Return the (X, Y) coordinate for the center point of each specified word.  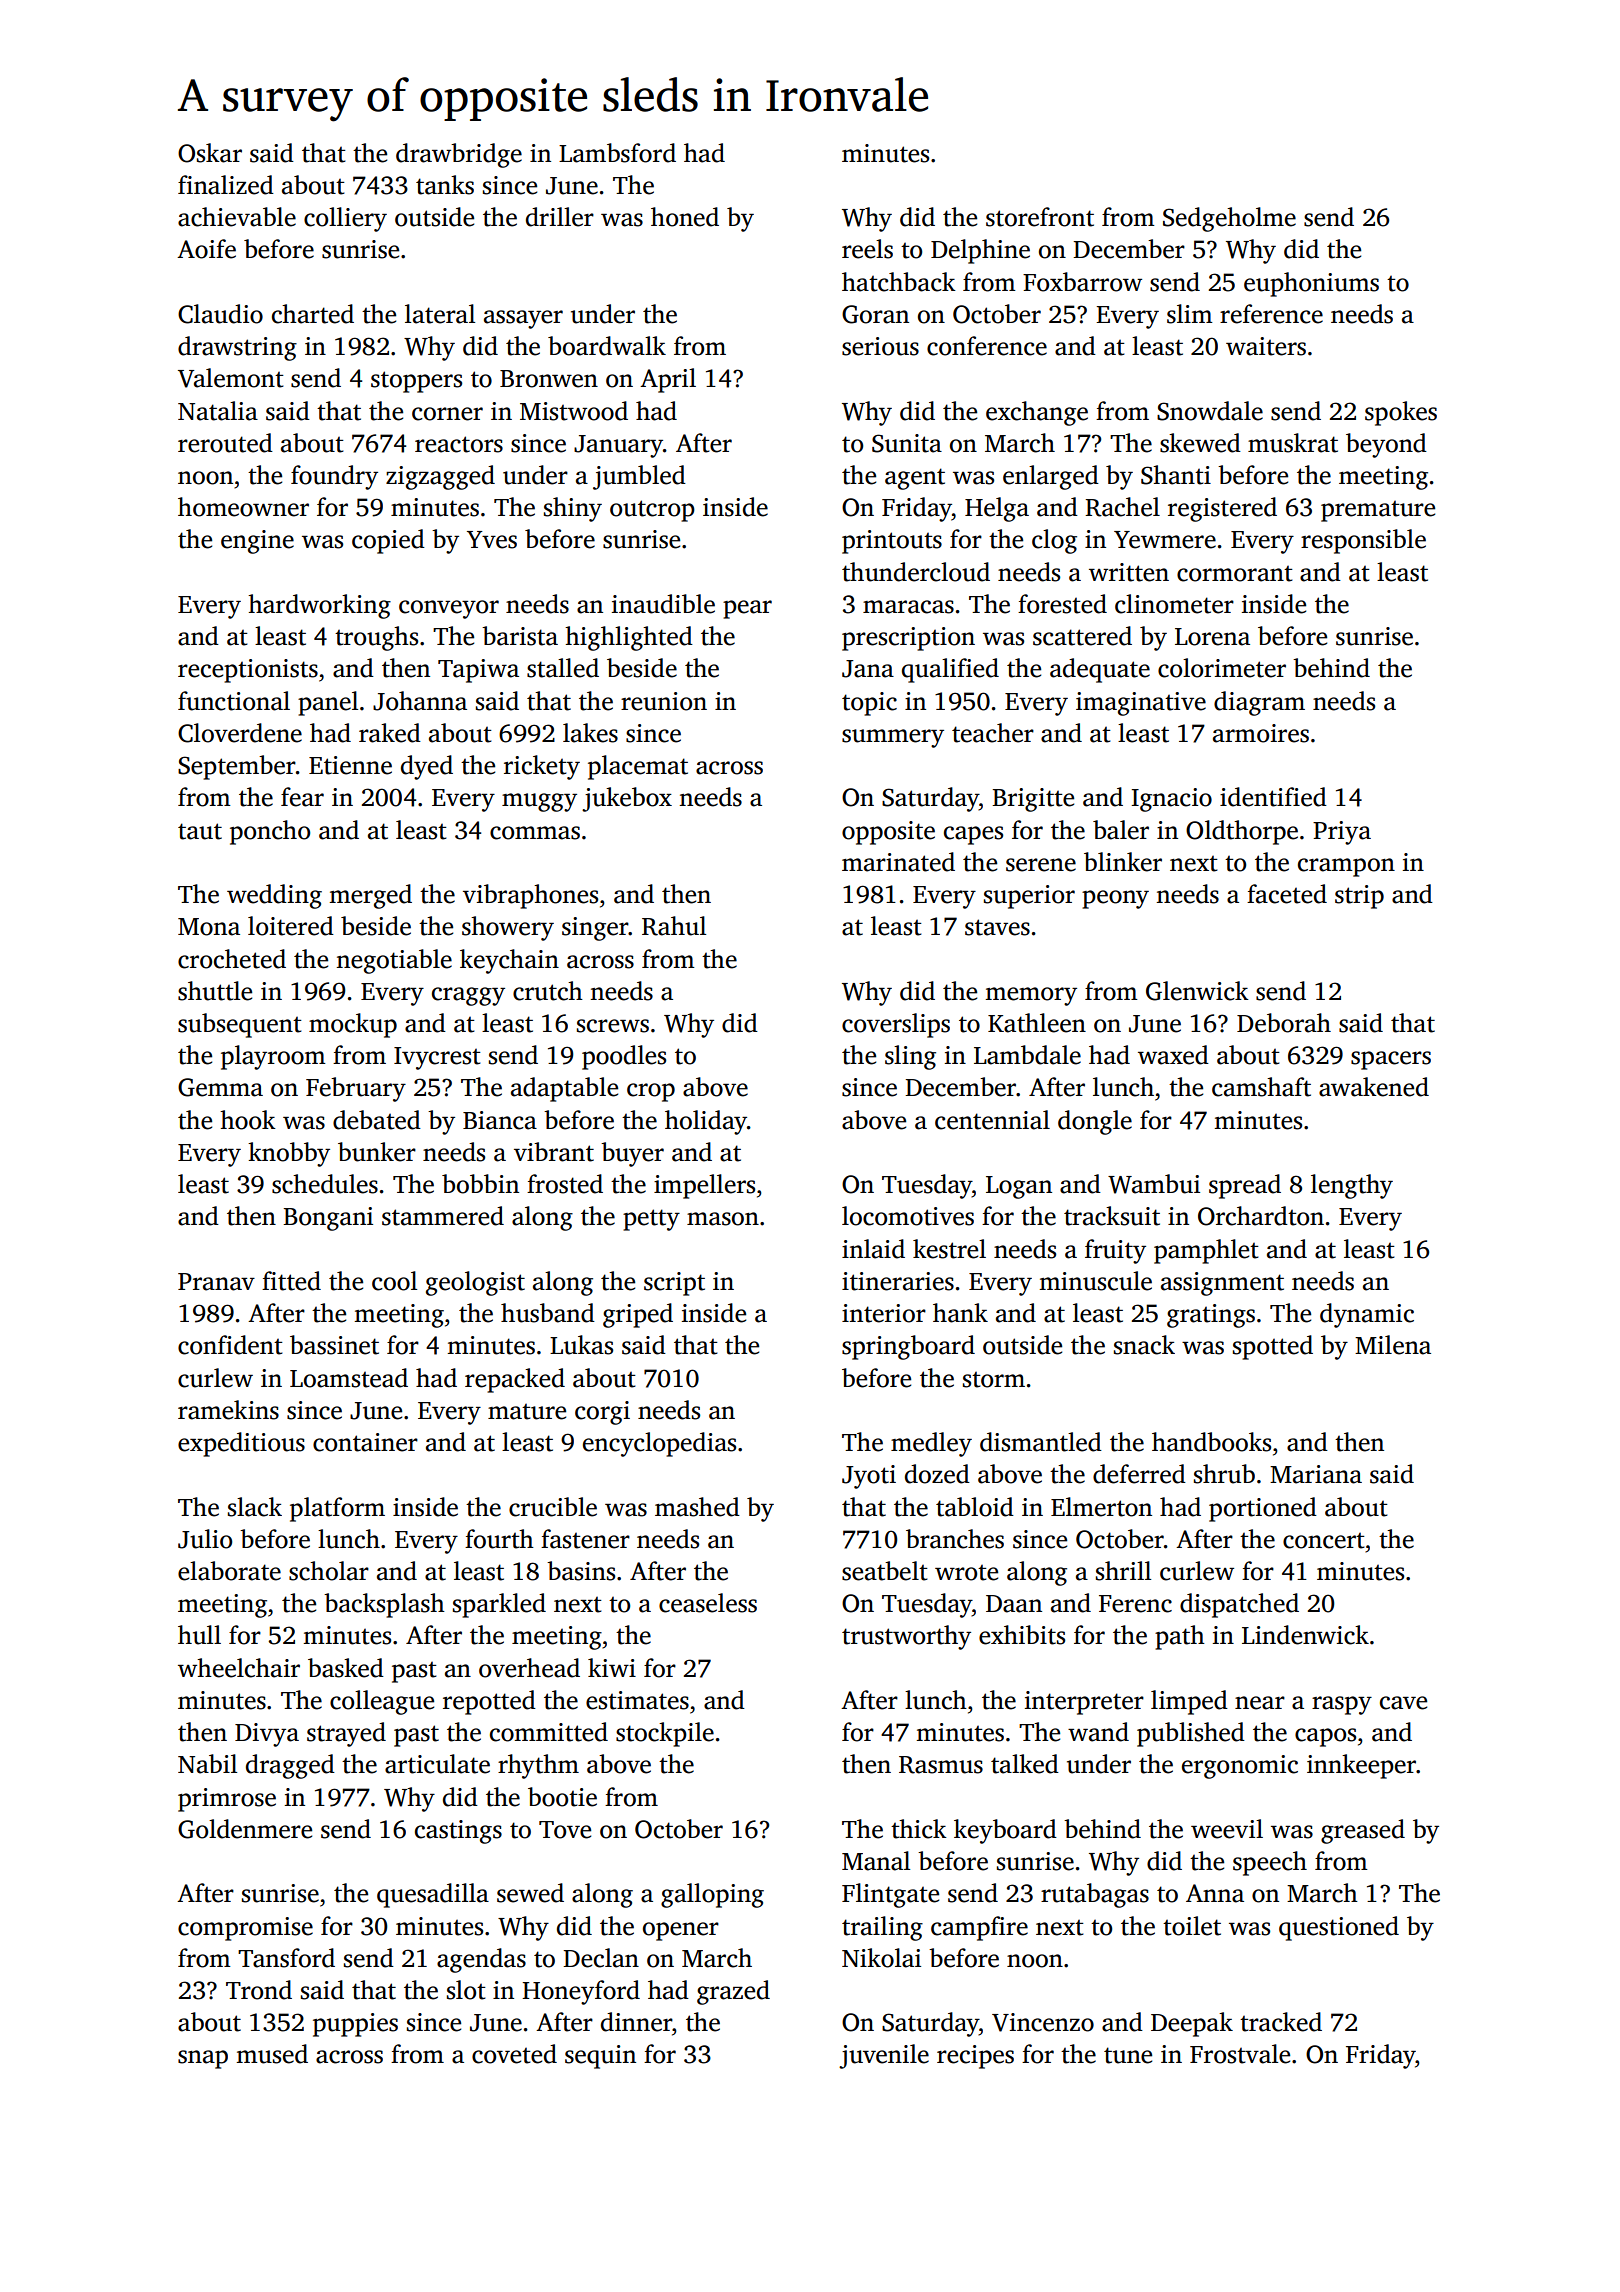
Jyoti (869, 1477)
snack (1144, 1345)
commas (535, 833)
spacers (1391, 1060)
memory (1031, 996)
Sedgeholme (1229, 219)
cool (394, 1281)
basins (581, 1571)
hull (199, 1635)
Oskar (210, 153)
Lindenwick (1305, 1635)
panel (328, 703)
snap (203, 2059)
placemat (638, 767)
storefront (1040, 217)
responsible (1363, 541)
